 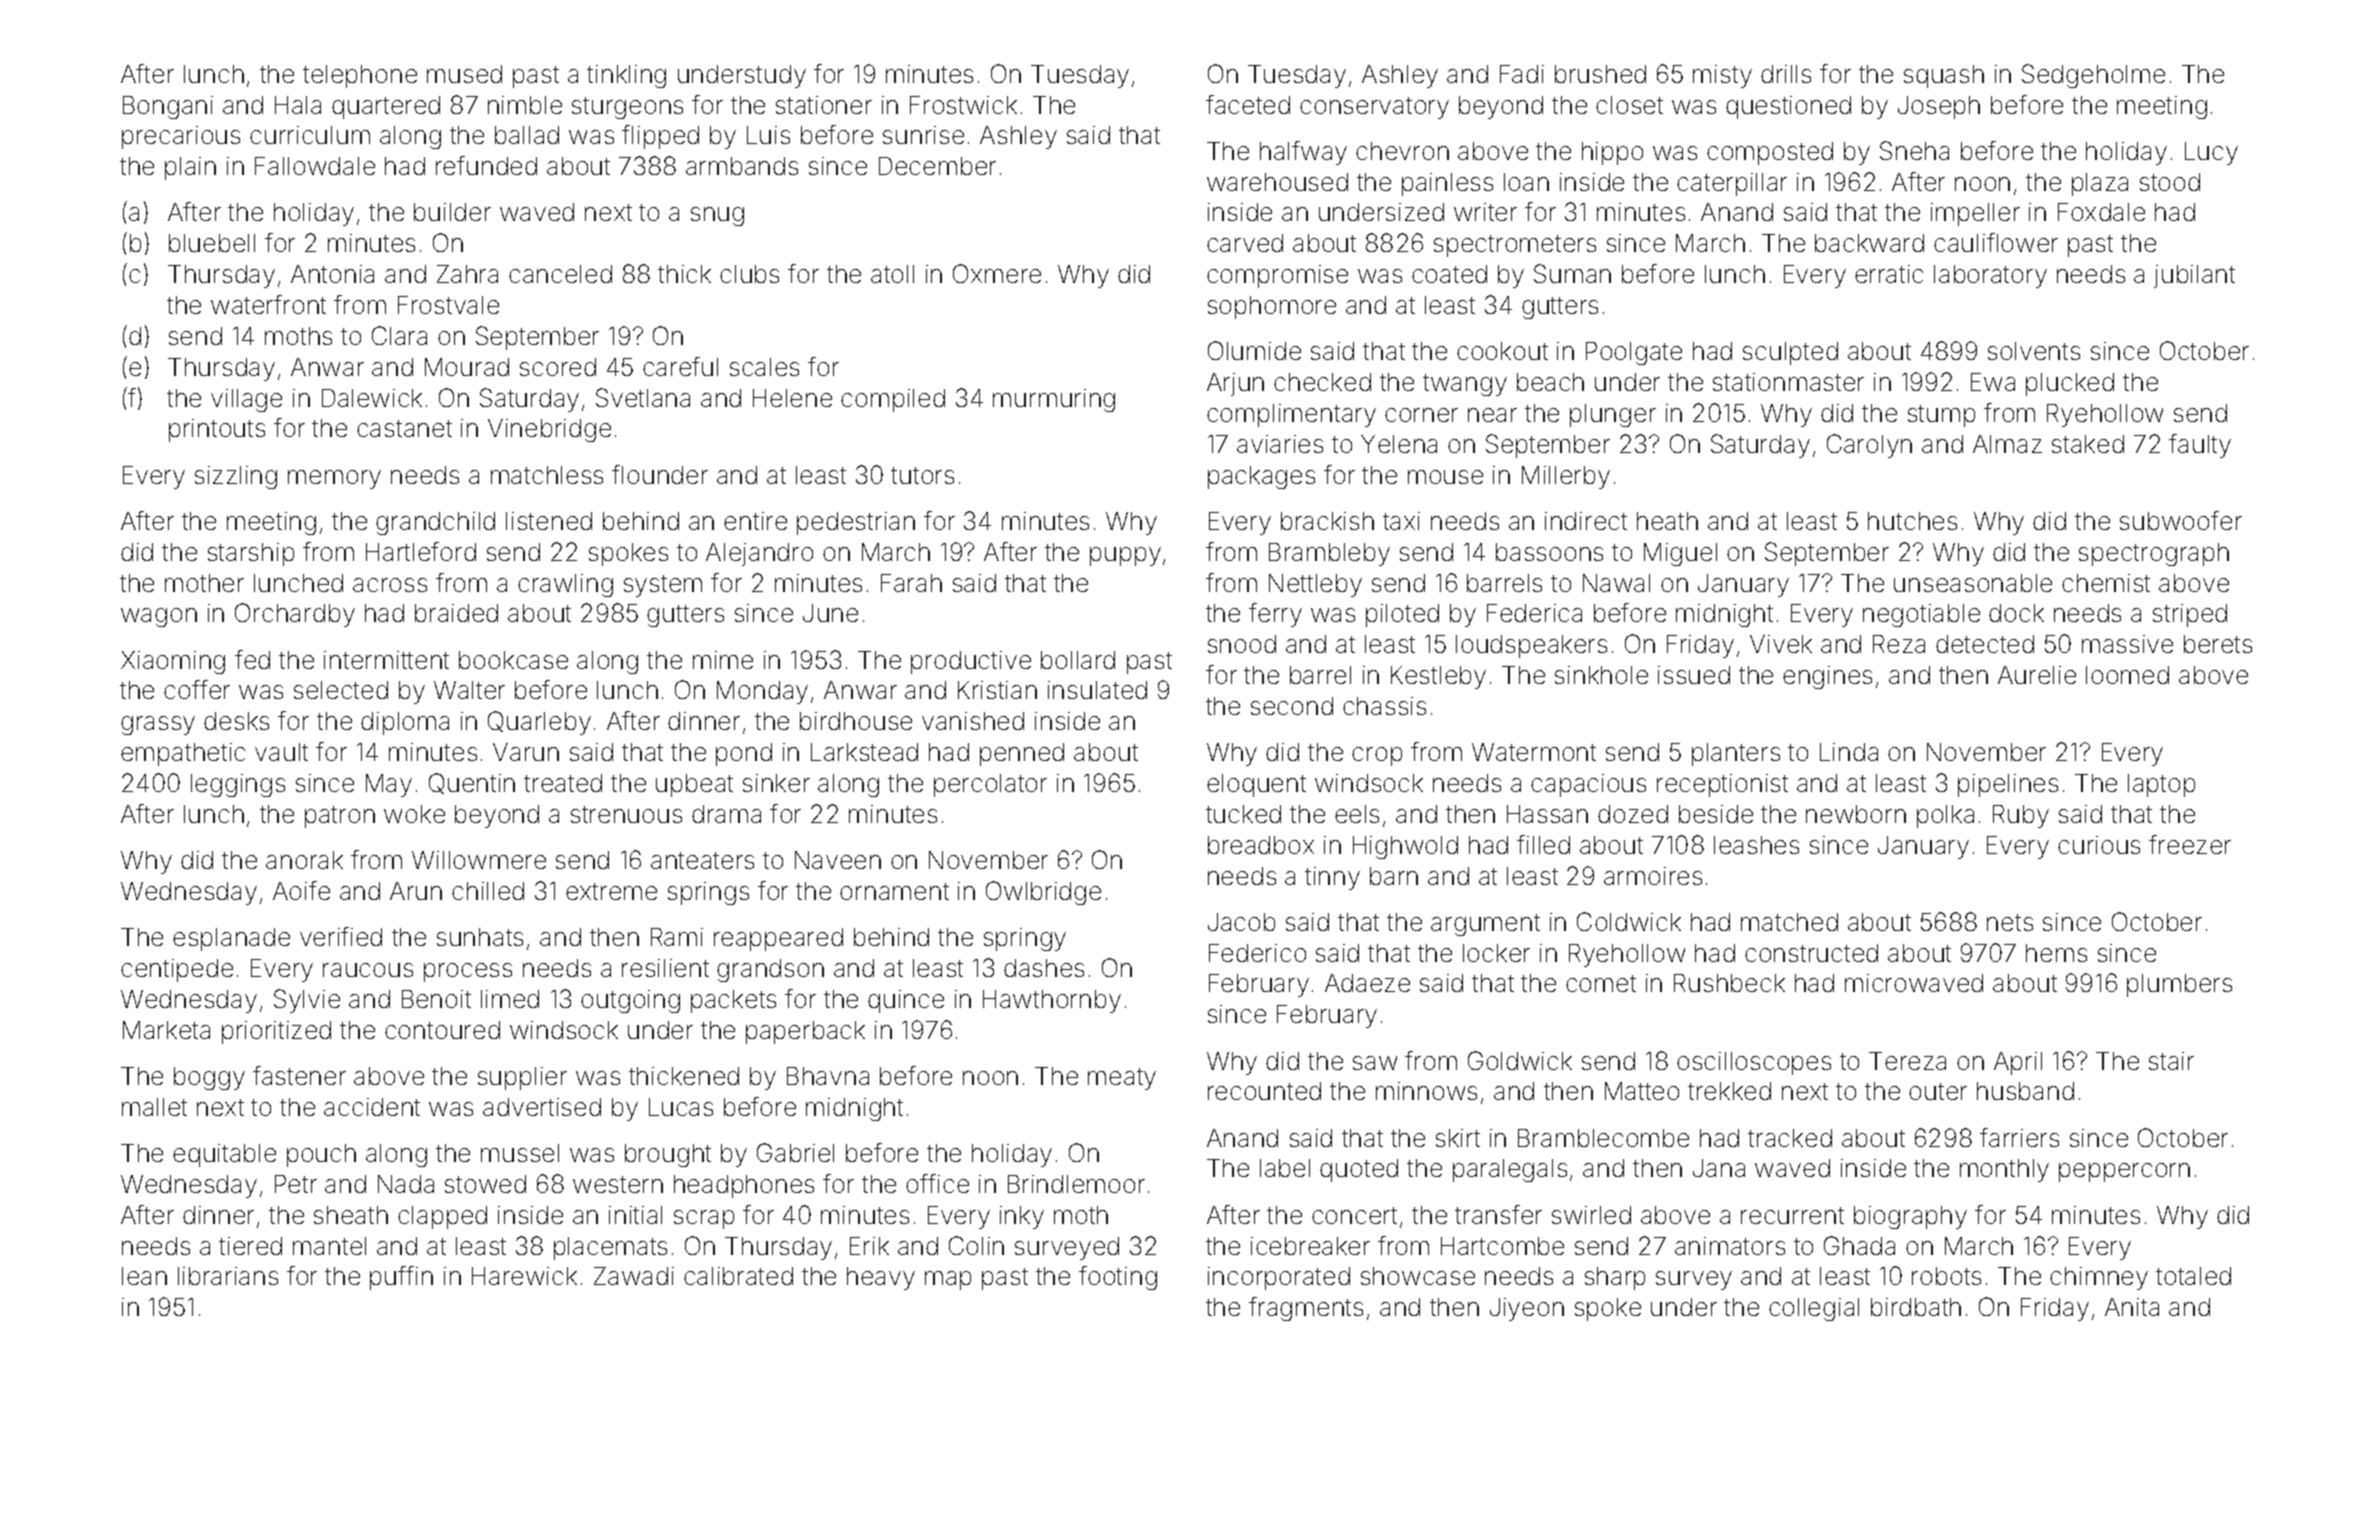 What do you see at coordinates (1531, 646) in the page?
I see `loudspeakers` at bounding box center [1531, 646].
